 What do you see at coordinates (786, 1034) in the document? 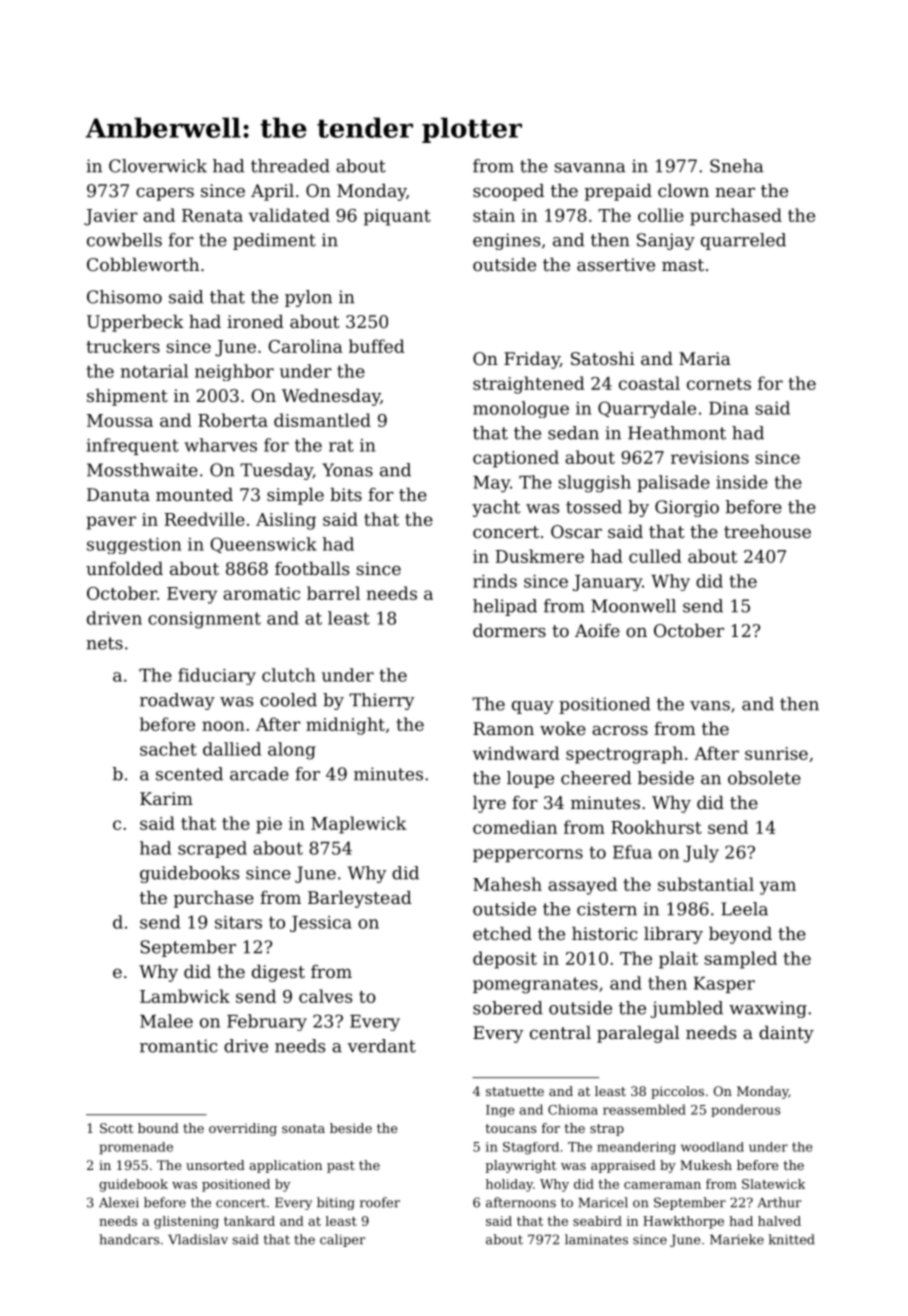
I see `dainty` at bounding box center [786, 1034].
